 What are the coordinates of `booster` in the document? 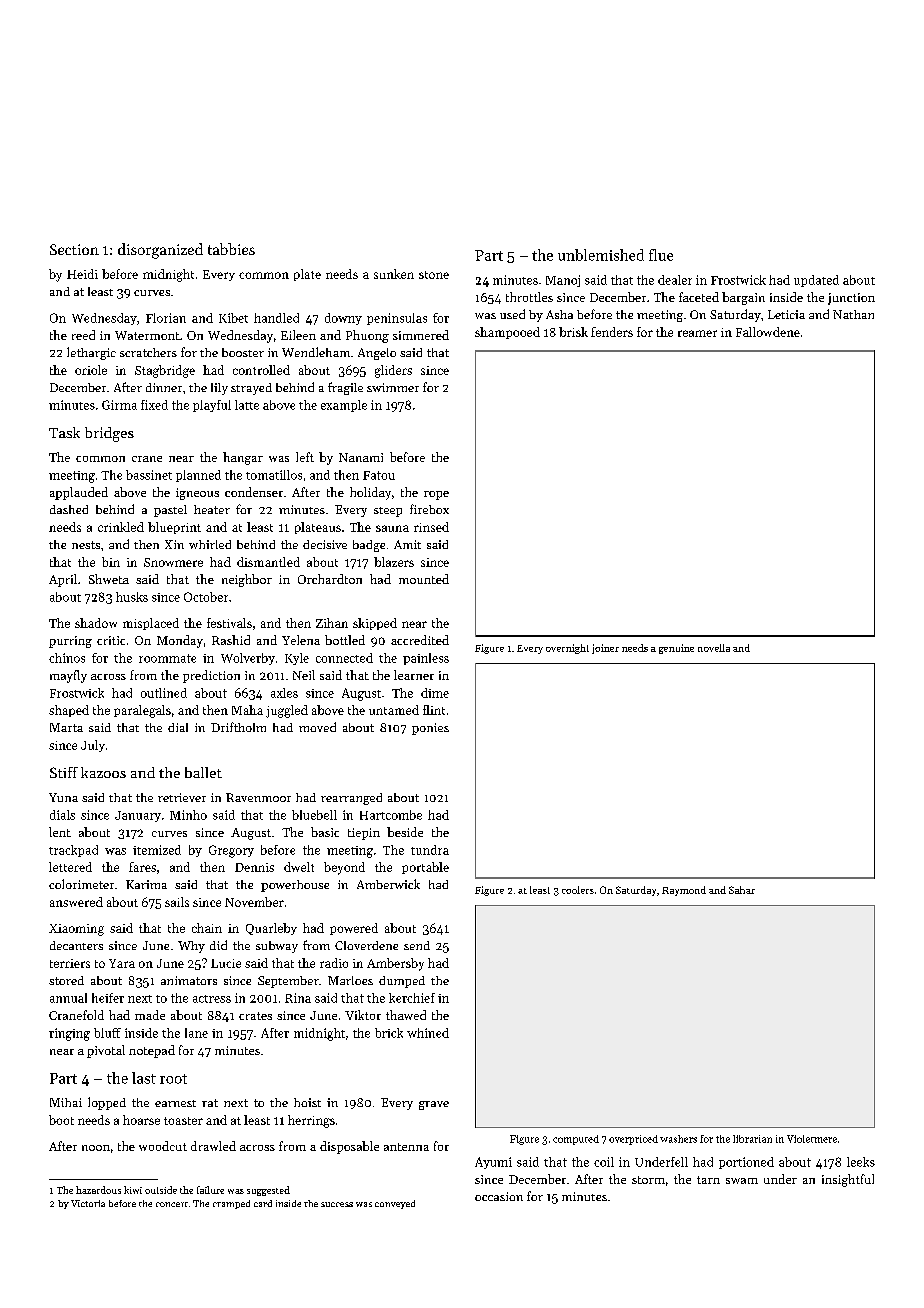 It's located at (243, 352).
